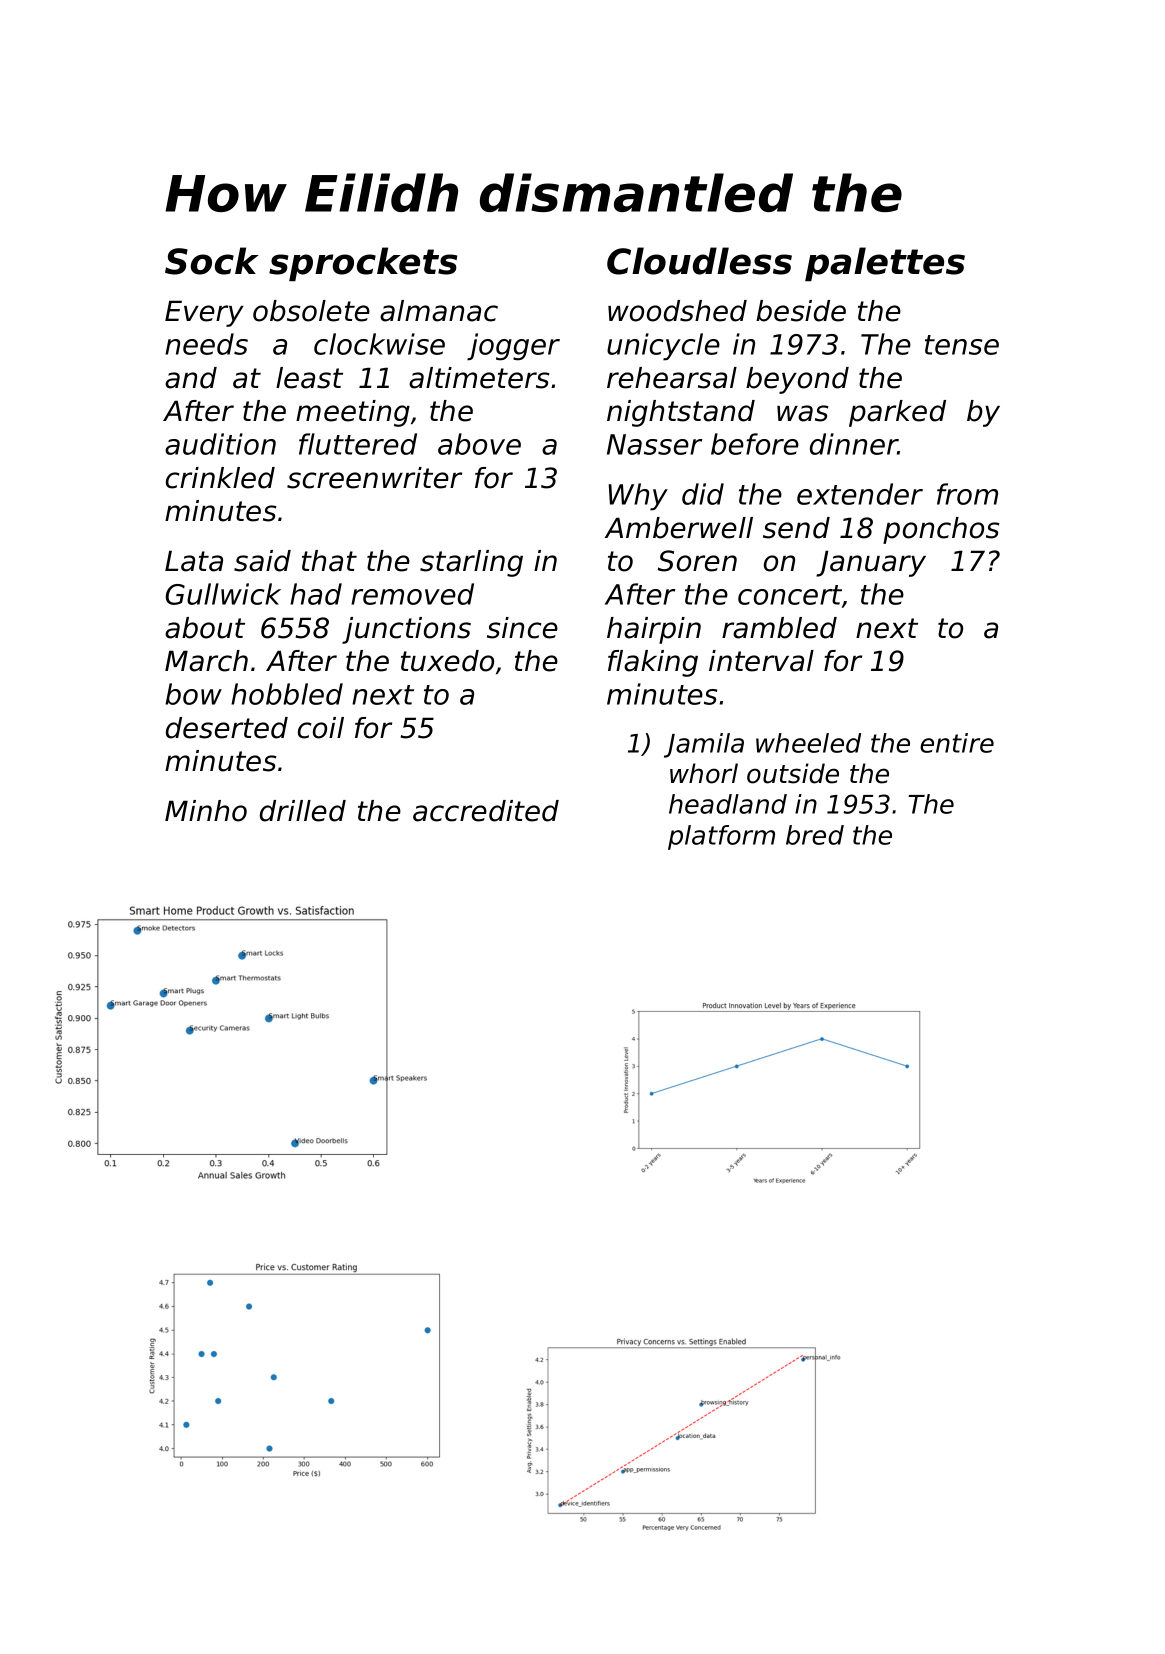 This screenshot has height=1654, width=1165. I want to click on starling, so click(471, 563).
